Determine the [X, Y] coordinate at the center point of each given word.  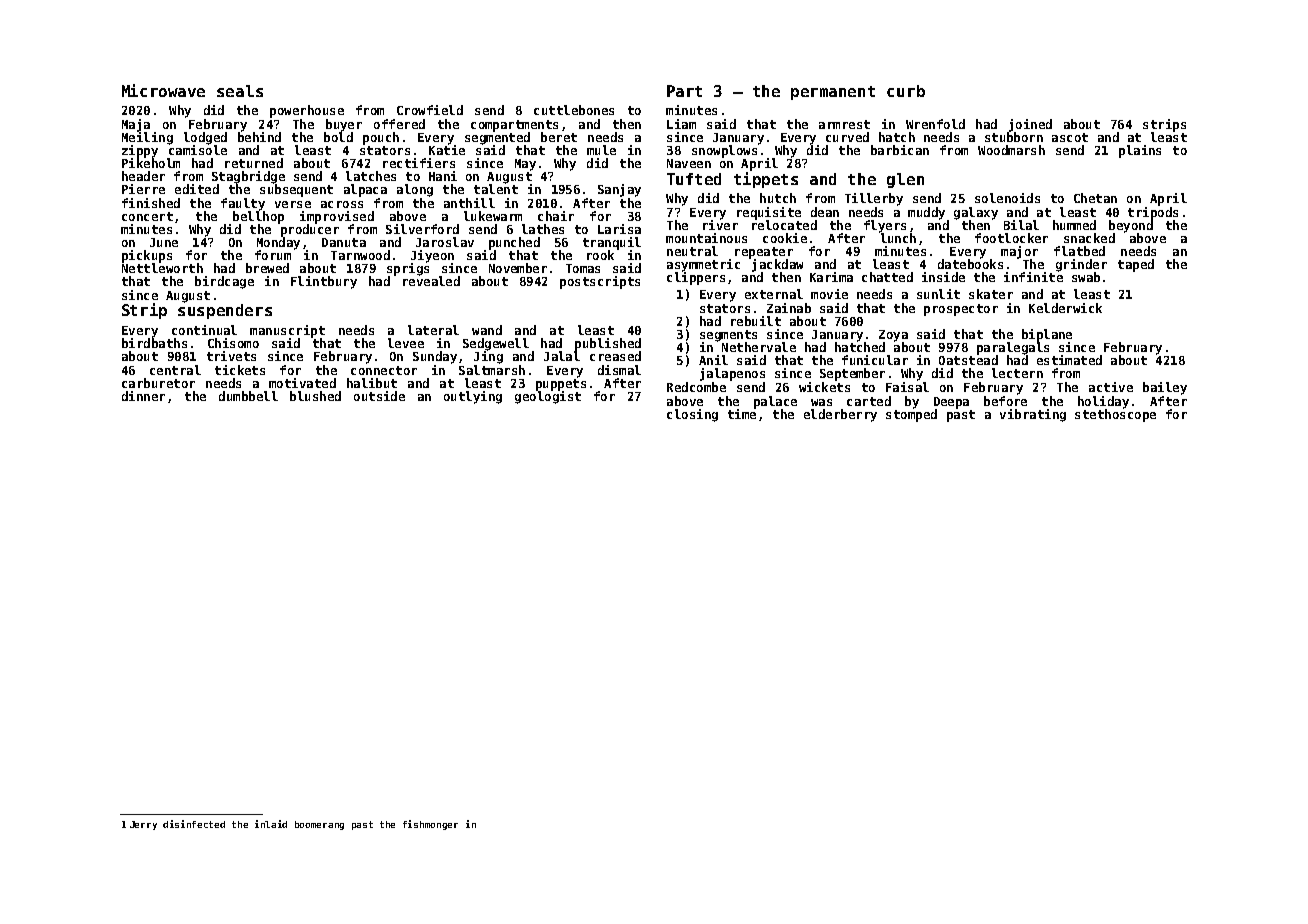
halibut [372, 383]
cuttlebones [574, 110]
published [608, 344]
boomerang [319, 825]
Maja [136, 125]
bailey [1165, 388]
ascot [1070, 137]
